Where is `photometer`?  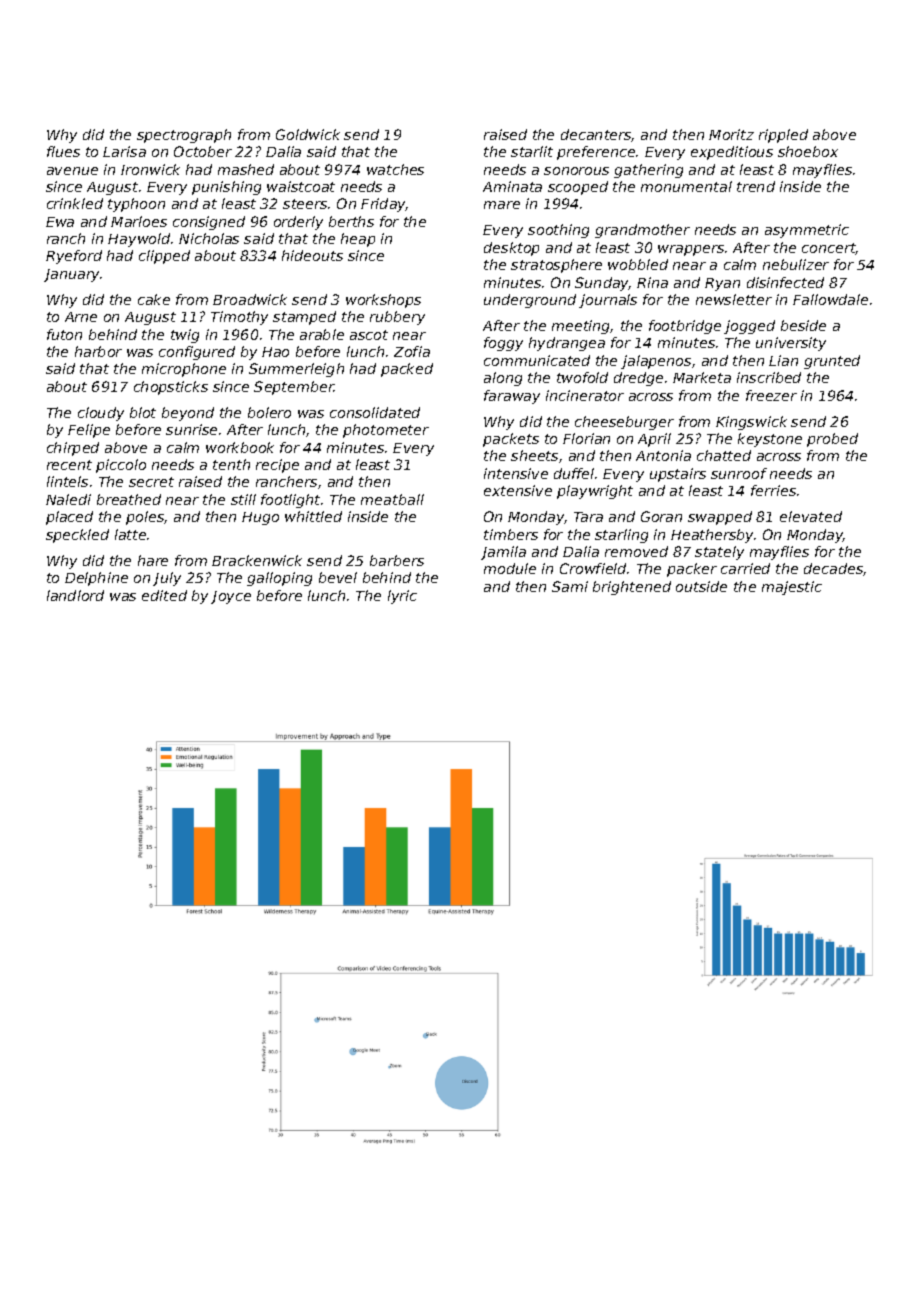 photometer is located at coordinates (386, 431).
